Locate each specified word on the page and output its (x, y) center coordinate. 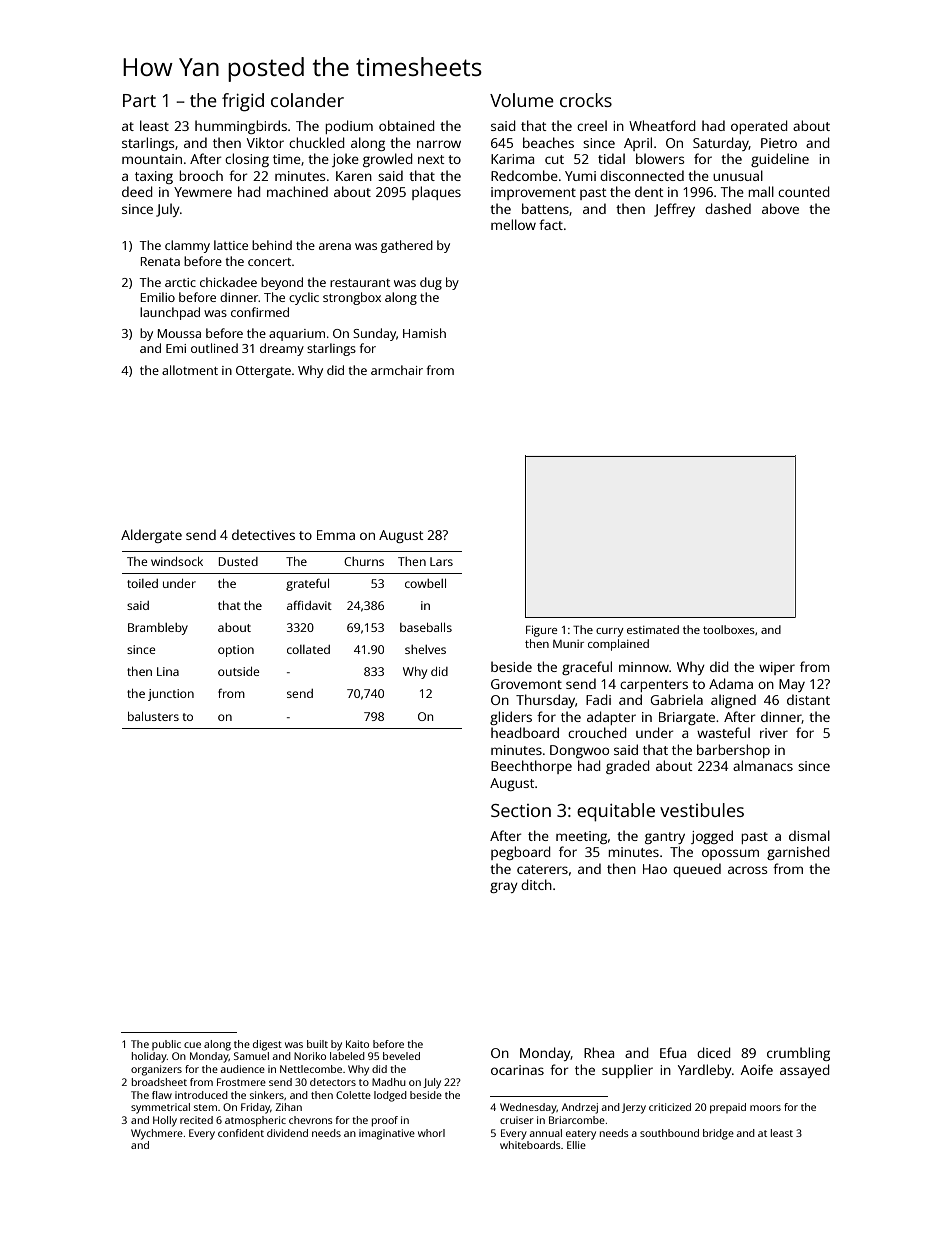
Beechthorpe (531, 767)
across (747, 870)
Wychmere (157, 1134)
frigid (243, 102)
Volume (522, 100)
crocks (586, 100)
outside (239, 671)
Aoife (757, 1069)
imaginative (387, 1134)
